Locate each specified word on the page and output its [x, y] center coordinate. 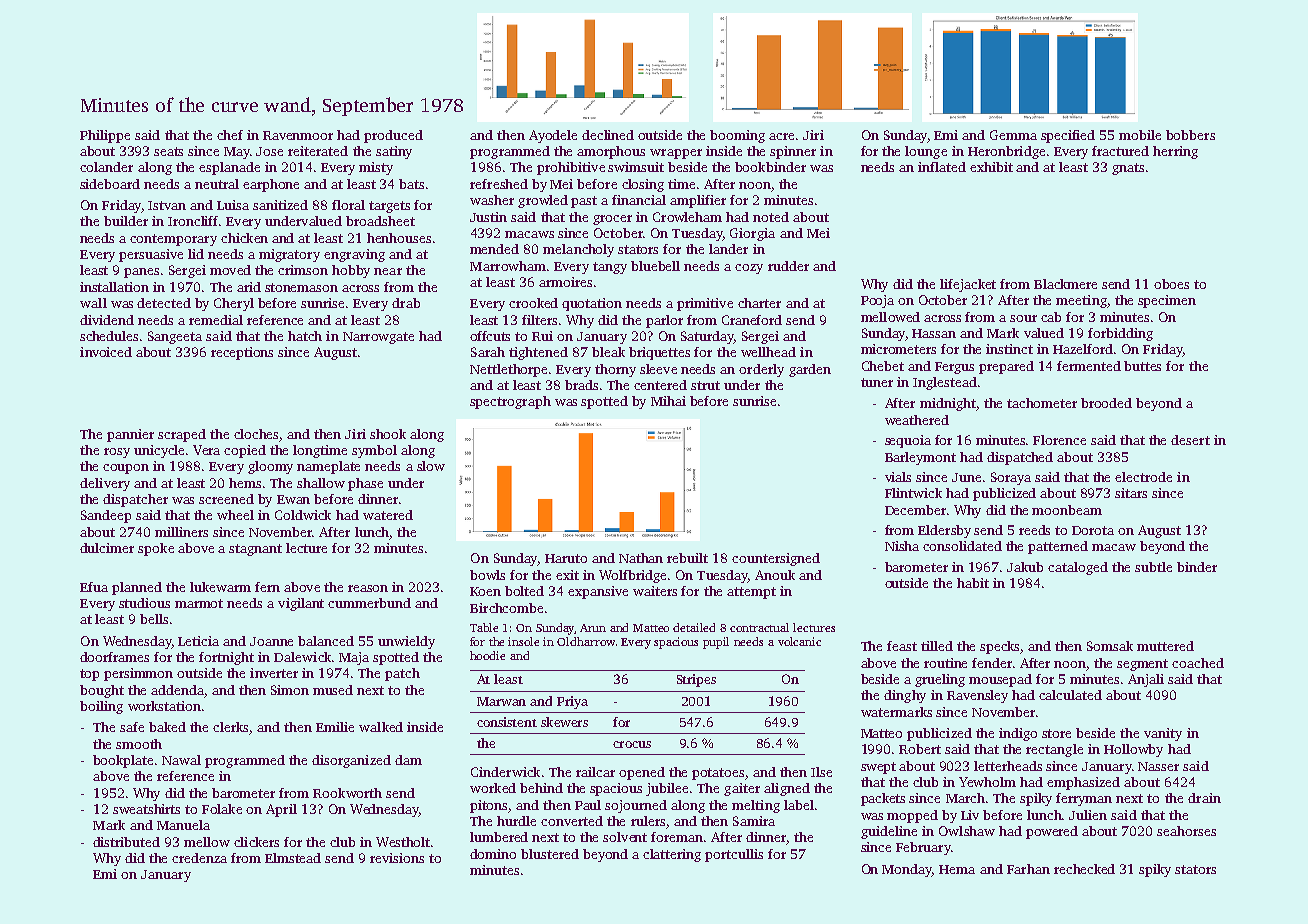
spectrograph [510, 402]
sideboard [110, 184]
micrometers [898, 349]
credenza [199, 858]
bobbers [1190, 135]
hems [245, 483]
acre [781, 136]
